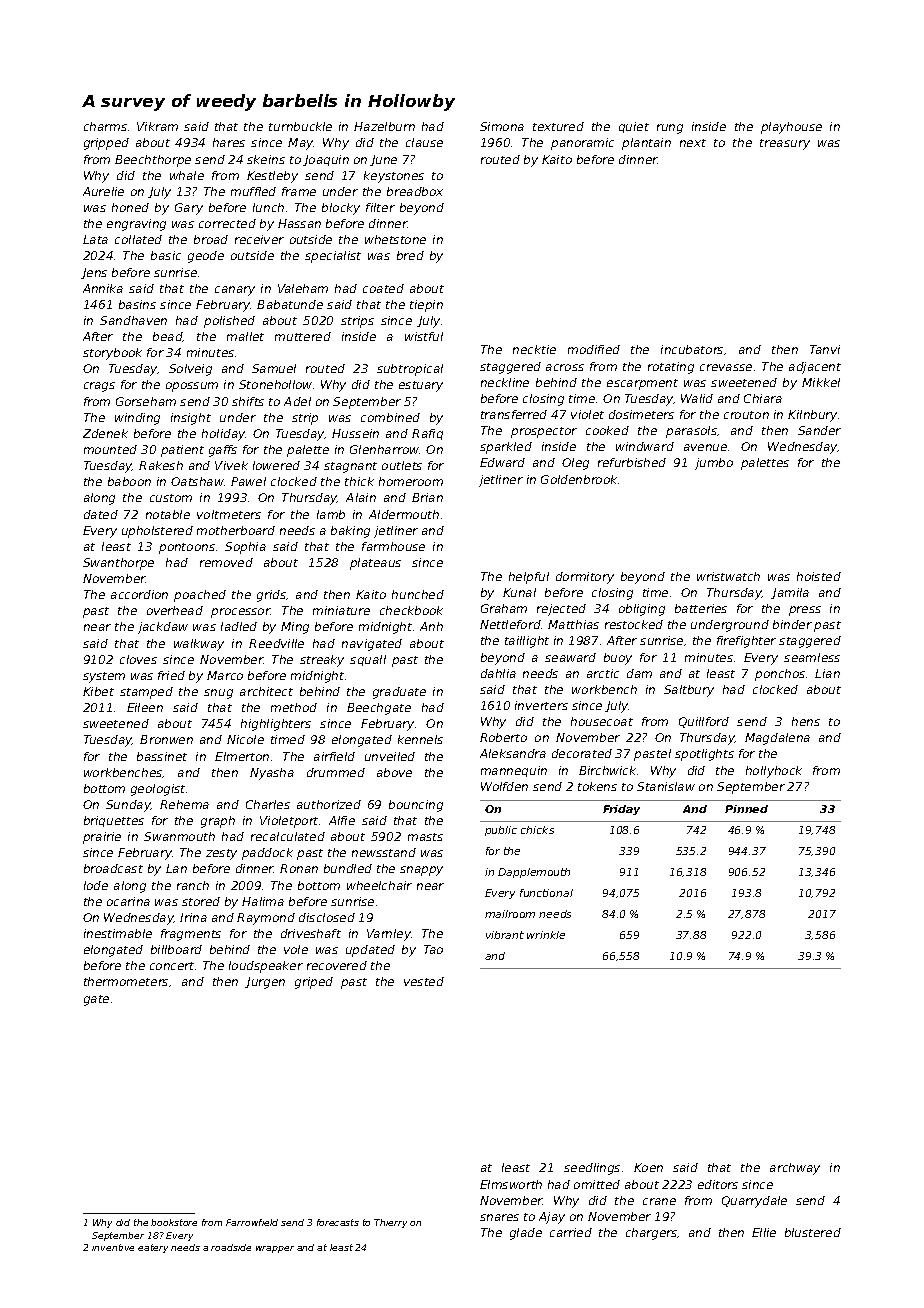 Image resolution: width=924 pixels, height=1308 pixels. What do you see at coordinates (242, 756) in the image?
I see `Elmerton` at bounding box center [242, 756].
